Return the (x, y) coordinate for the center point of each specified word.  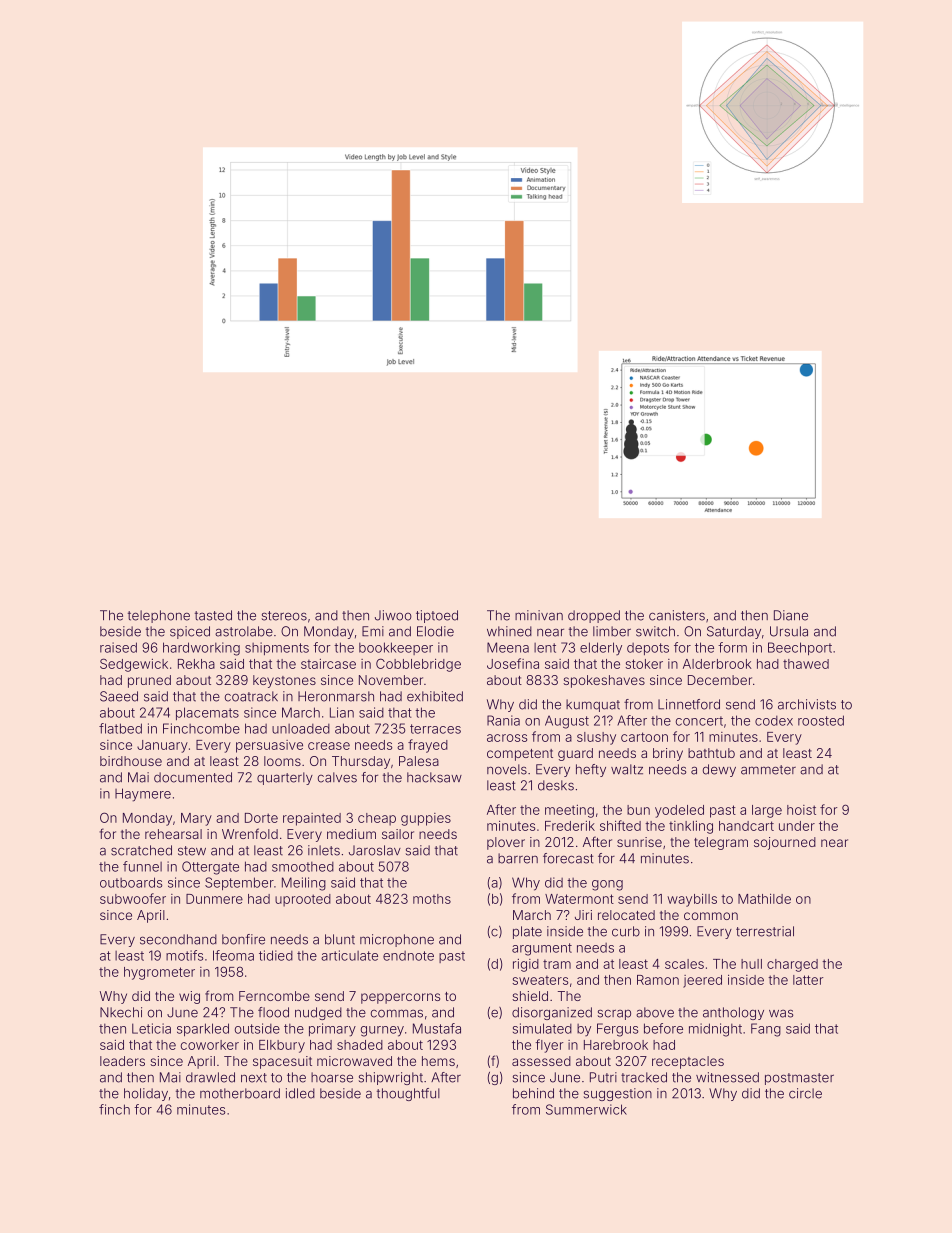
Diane (791, 615)
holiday (146, 1094)
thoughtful (408, 1094)
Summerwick (586, 1109)
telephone (159, 616)
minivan (539, 615)
